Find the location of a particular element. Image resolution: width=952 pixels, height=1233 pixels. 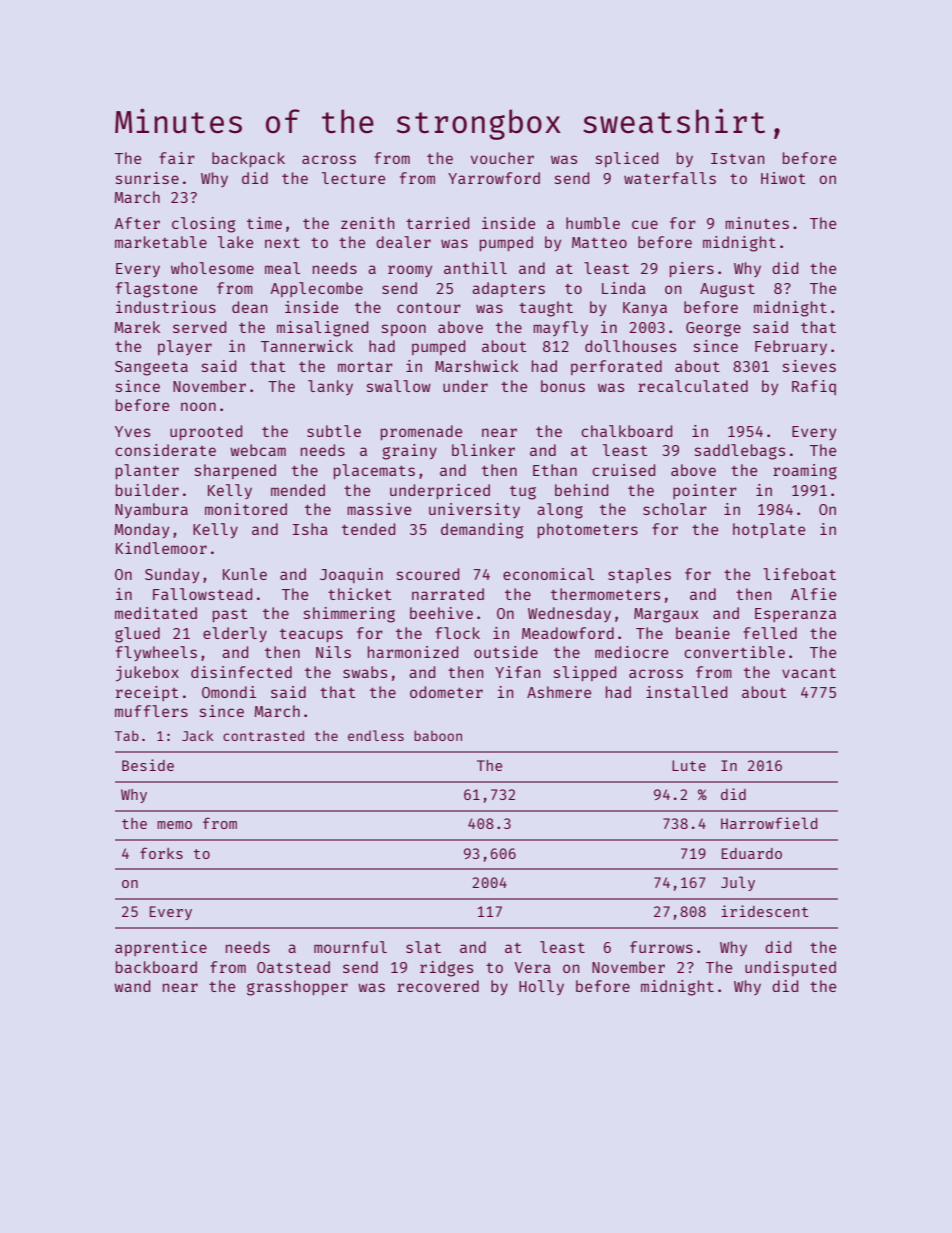

Istvan is located at coordinates (737, 158).
